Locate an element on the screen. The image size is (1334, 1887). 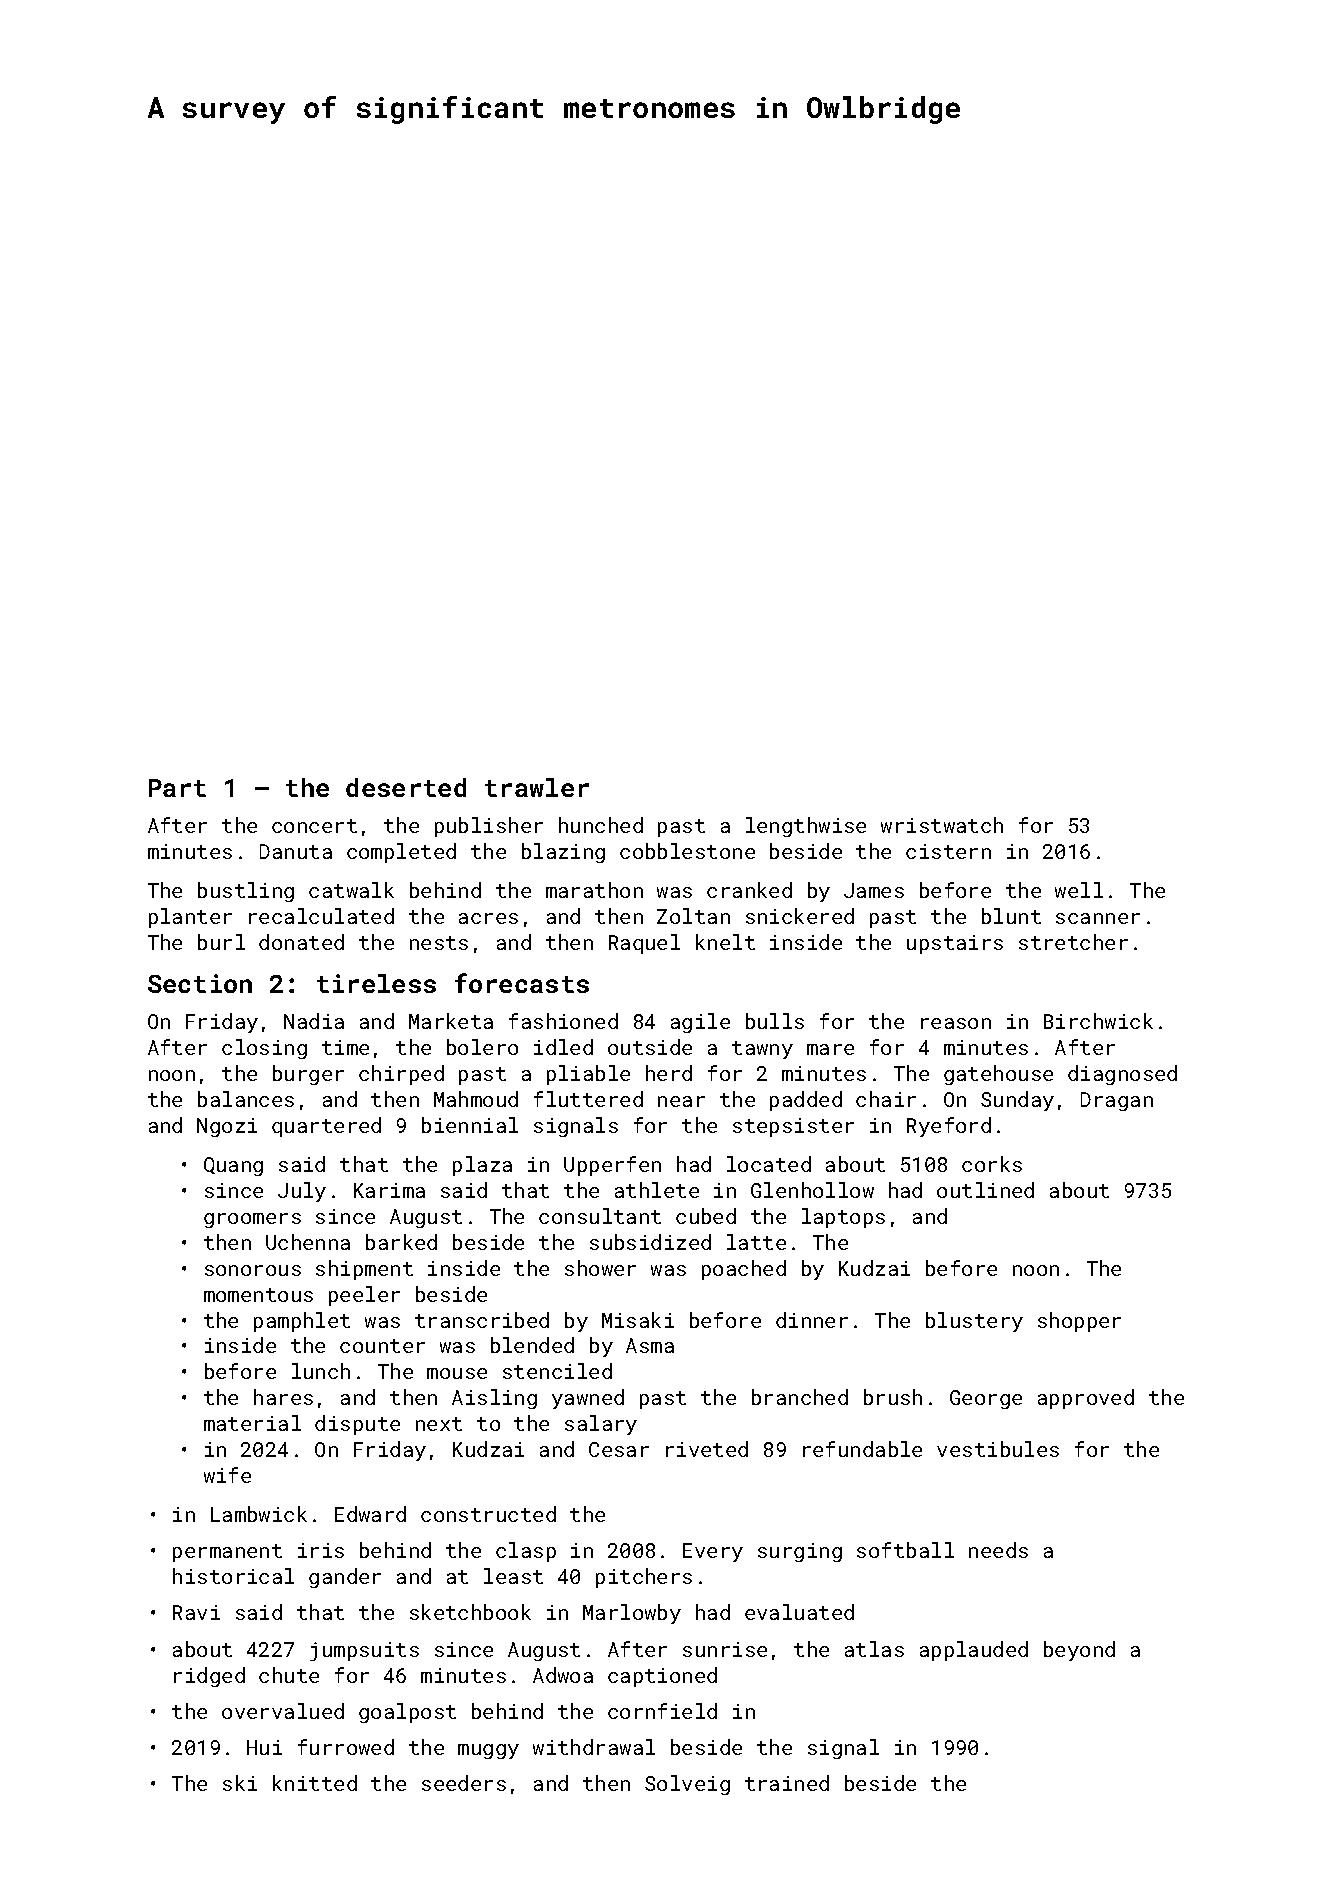
lengthwise is located at coordinates (806, 827).
